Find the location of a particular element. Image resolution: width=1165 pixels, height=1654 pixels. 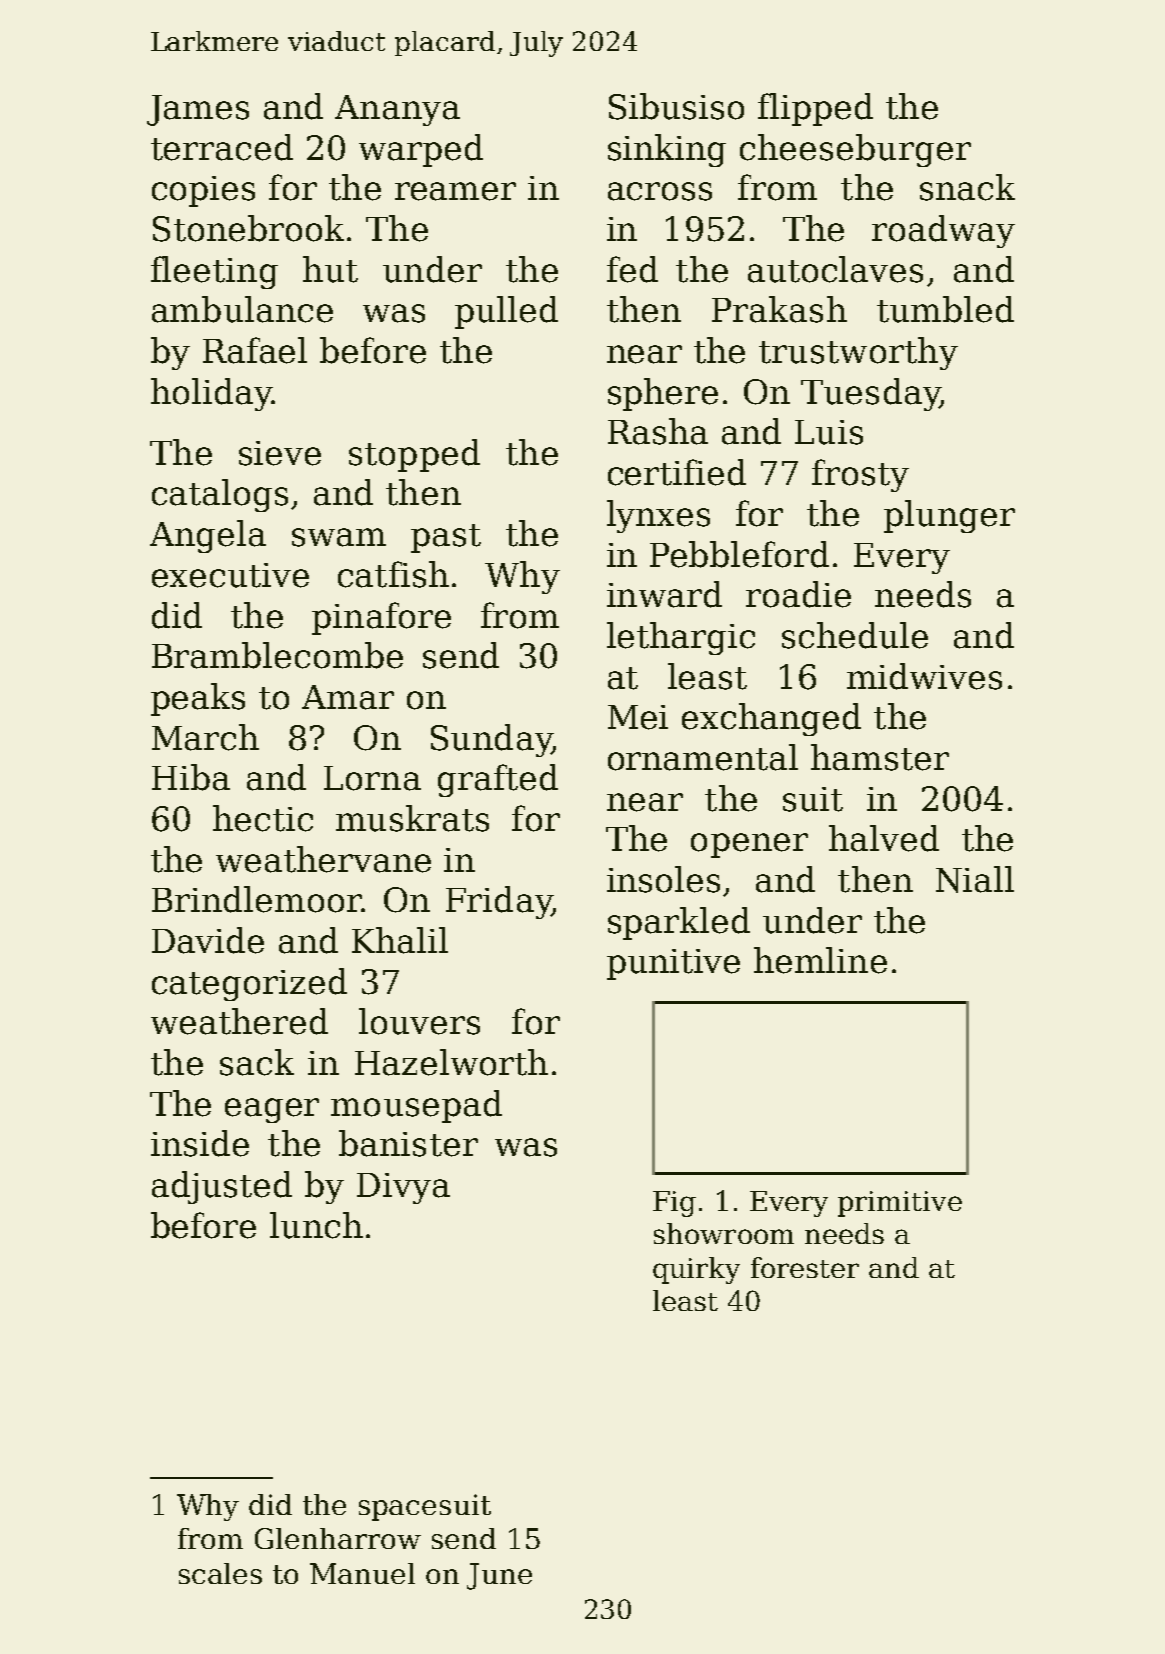

flipped is located at coordinates (815, 109).
